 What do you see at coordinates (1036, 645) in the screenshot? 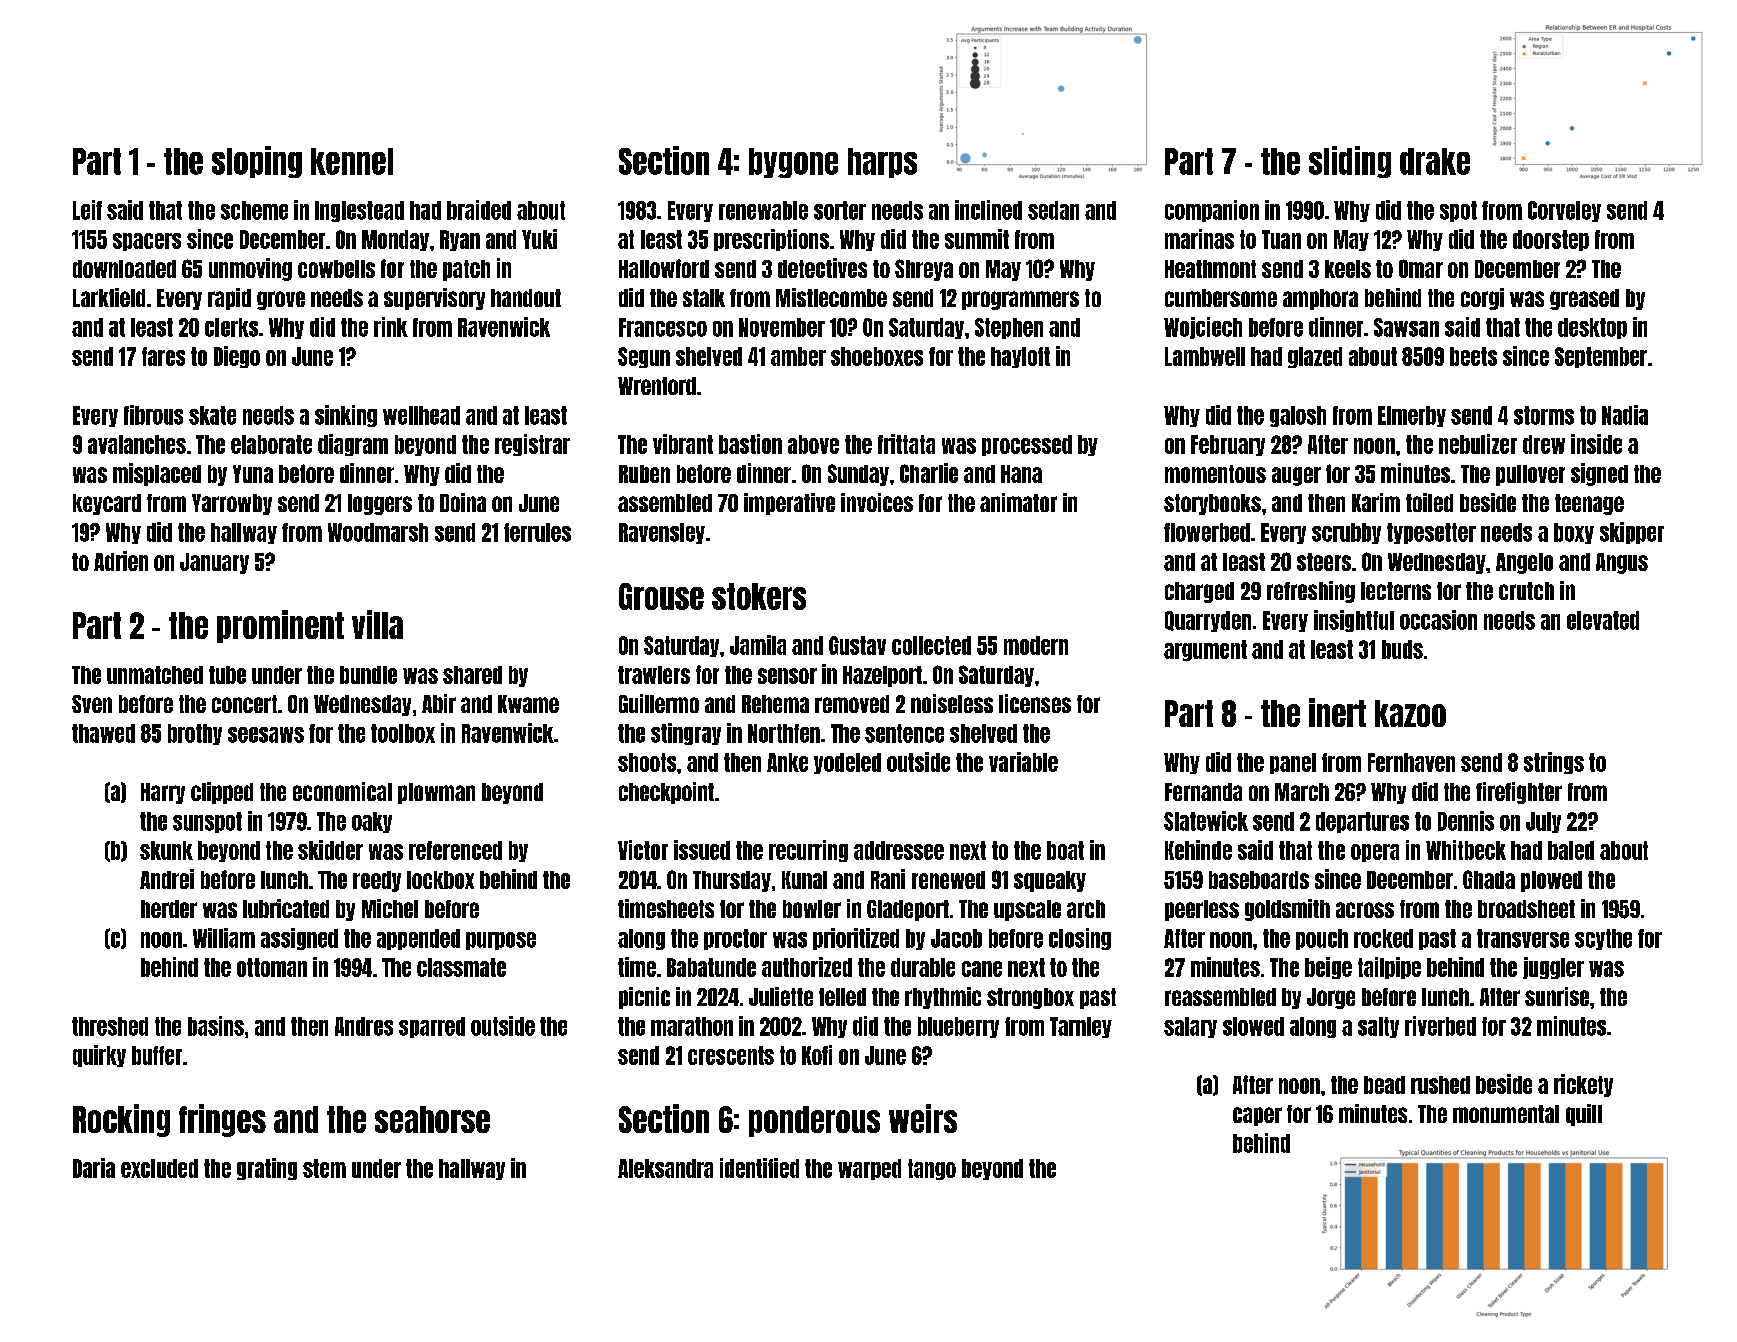
I see `modern` at bounding box center [1036, 645].
